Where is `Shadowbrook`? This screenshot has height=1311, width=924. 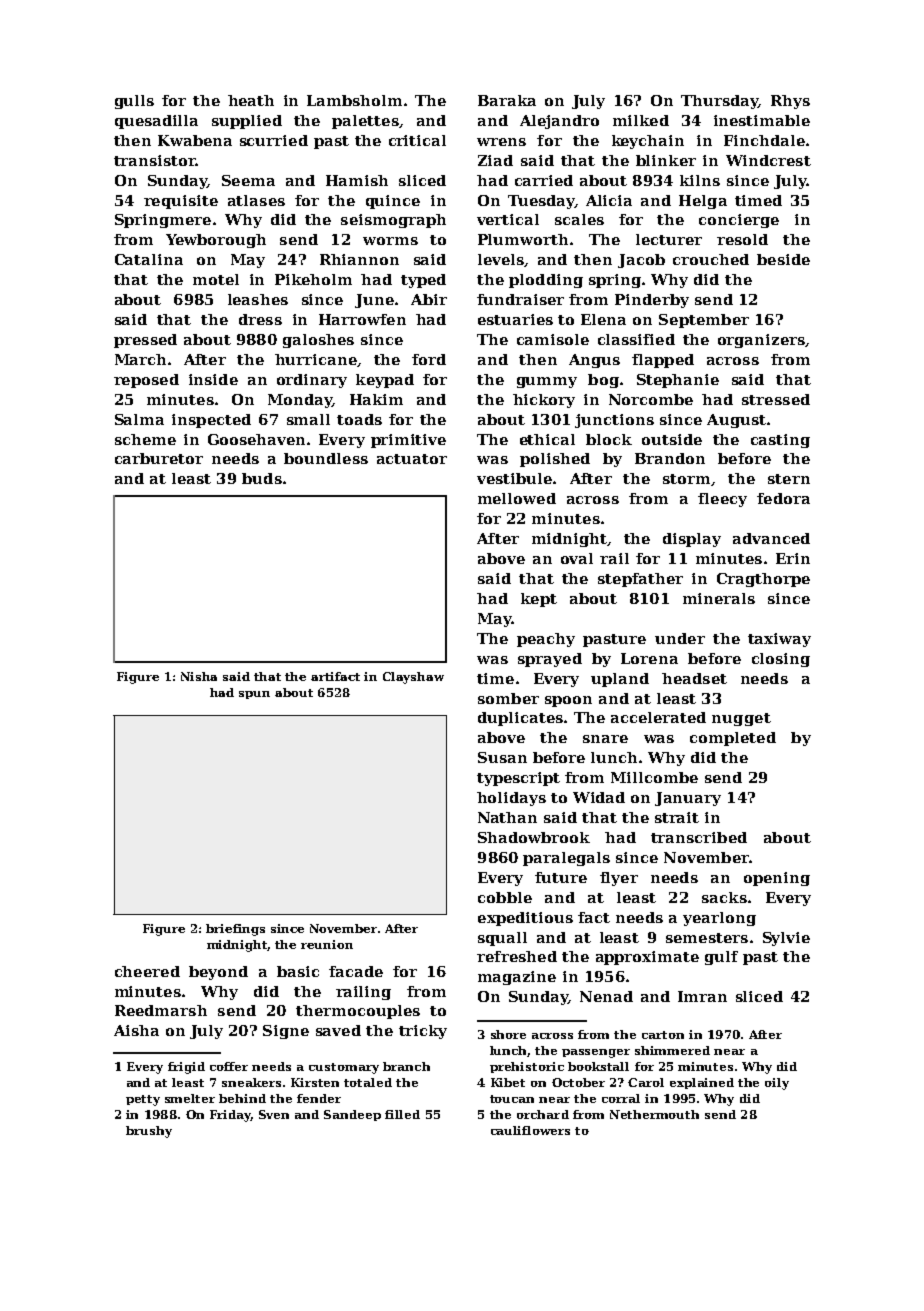 Shadowbrook is located at coordinates (534, 837).
